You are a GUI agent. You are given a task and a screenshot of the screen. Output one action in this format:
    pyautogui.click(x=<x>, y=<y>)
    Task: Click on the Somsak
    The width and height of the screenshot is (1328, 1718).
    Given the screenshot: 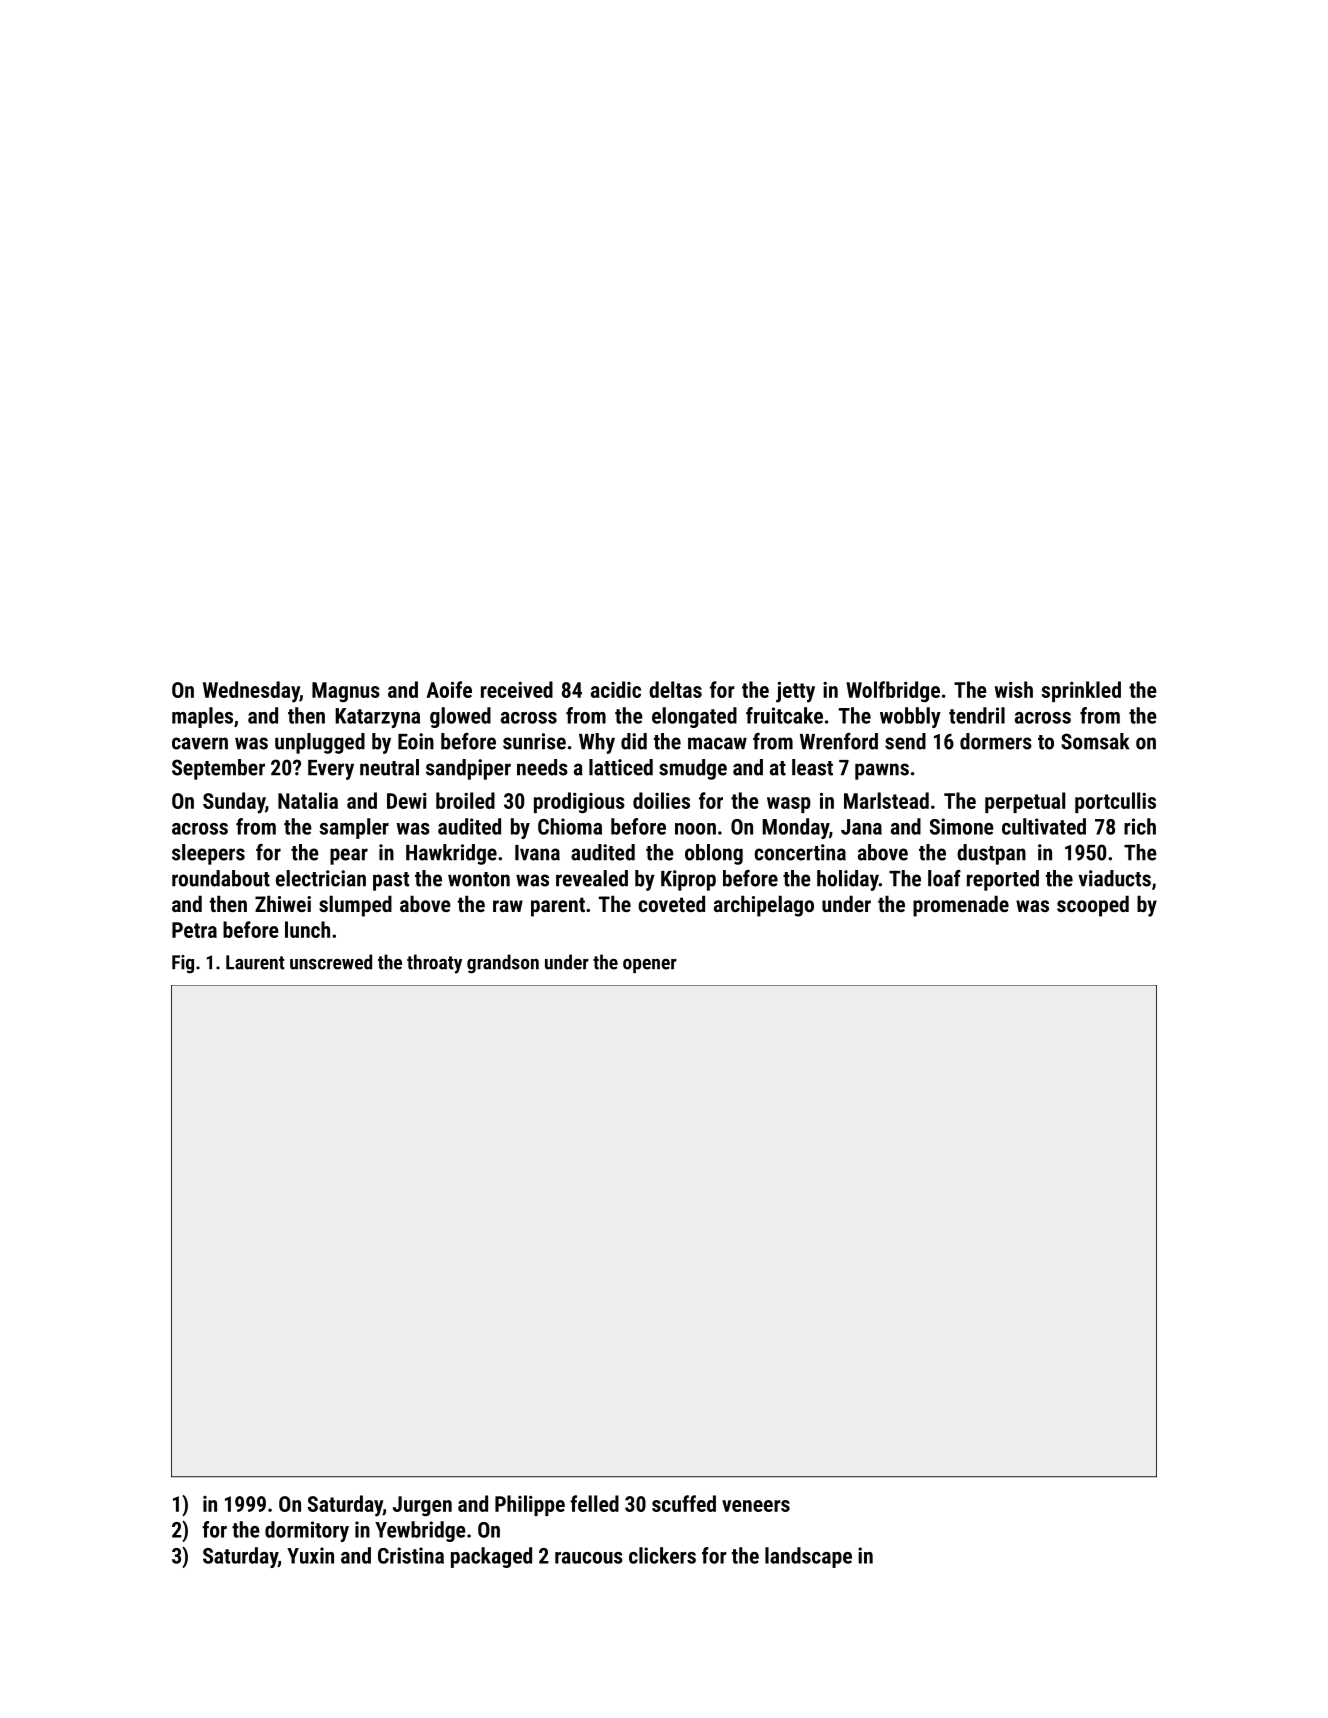 What is the action you would take?
    pyautogui.click(x=1095, y=741)
